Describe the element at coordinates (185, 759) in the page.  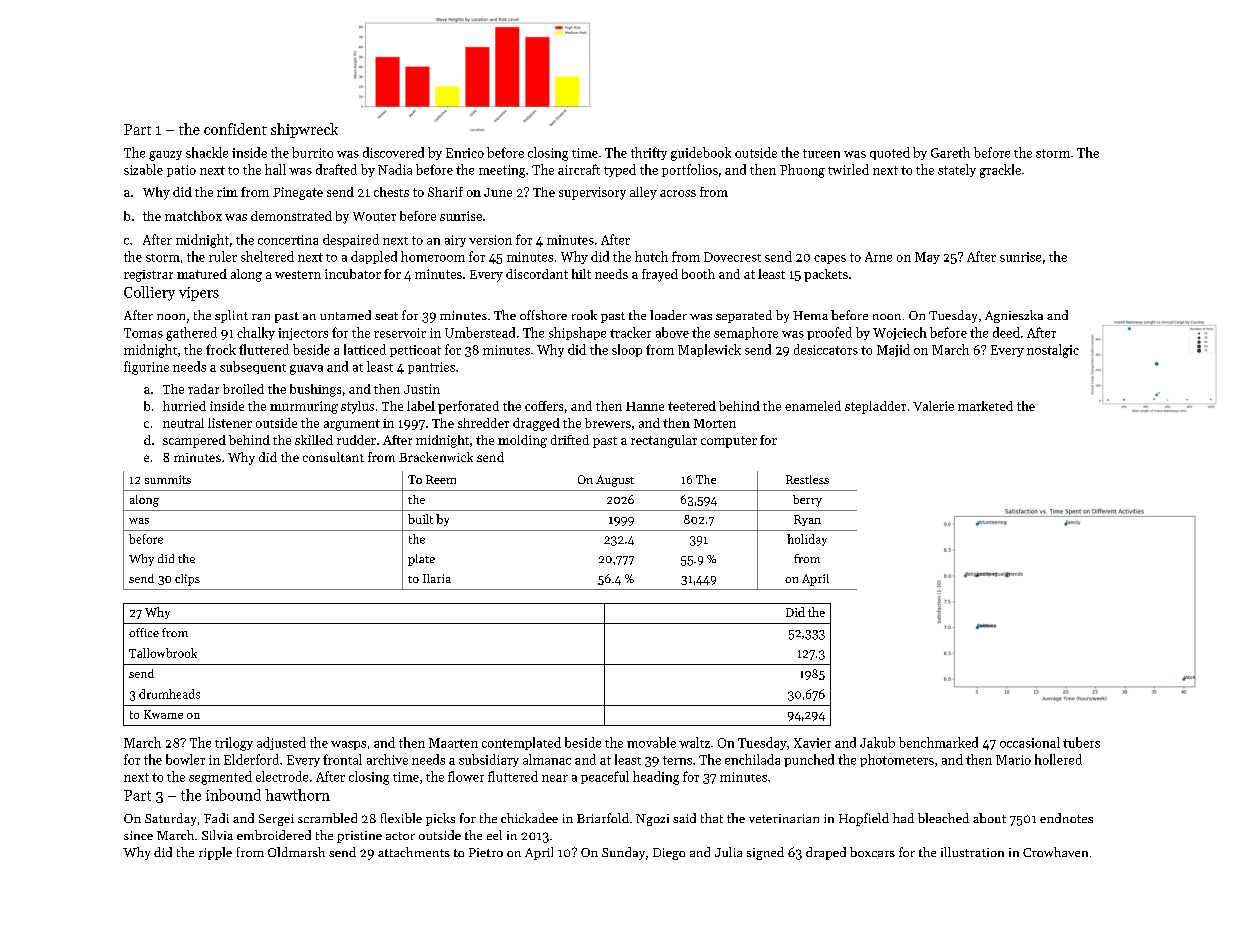
I see `bowler` at that location.
